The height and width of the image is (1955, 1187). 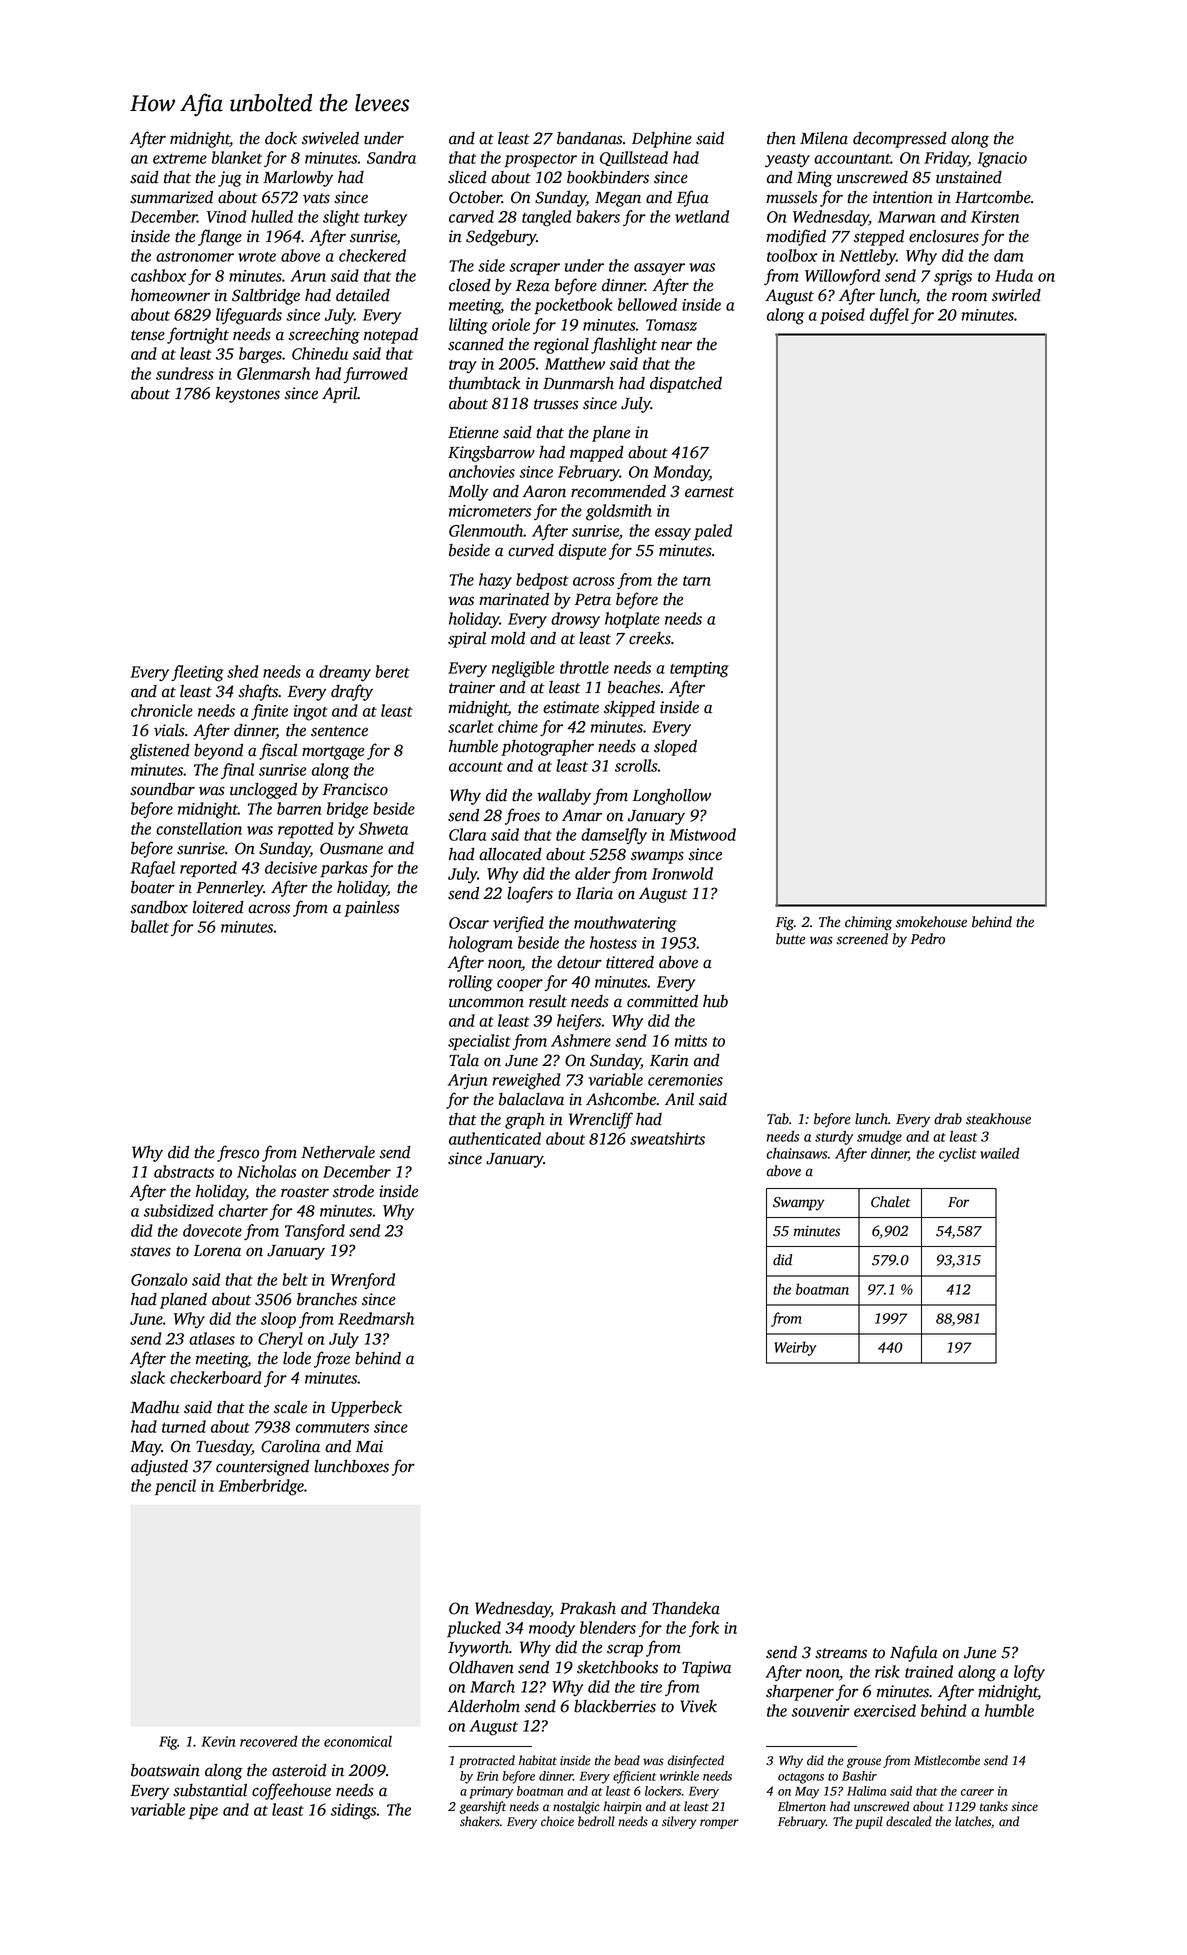 What do you see at coordinates (699, 670) in the image?
I see `tempting` at bounding box center [699, 670].
